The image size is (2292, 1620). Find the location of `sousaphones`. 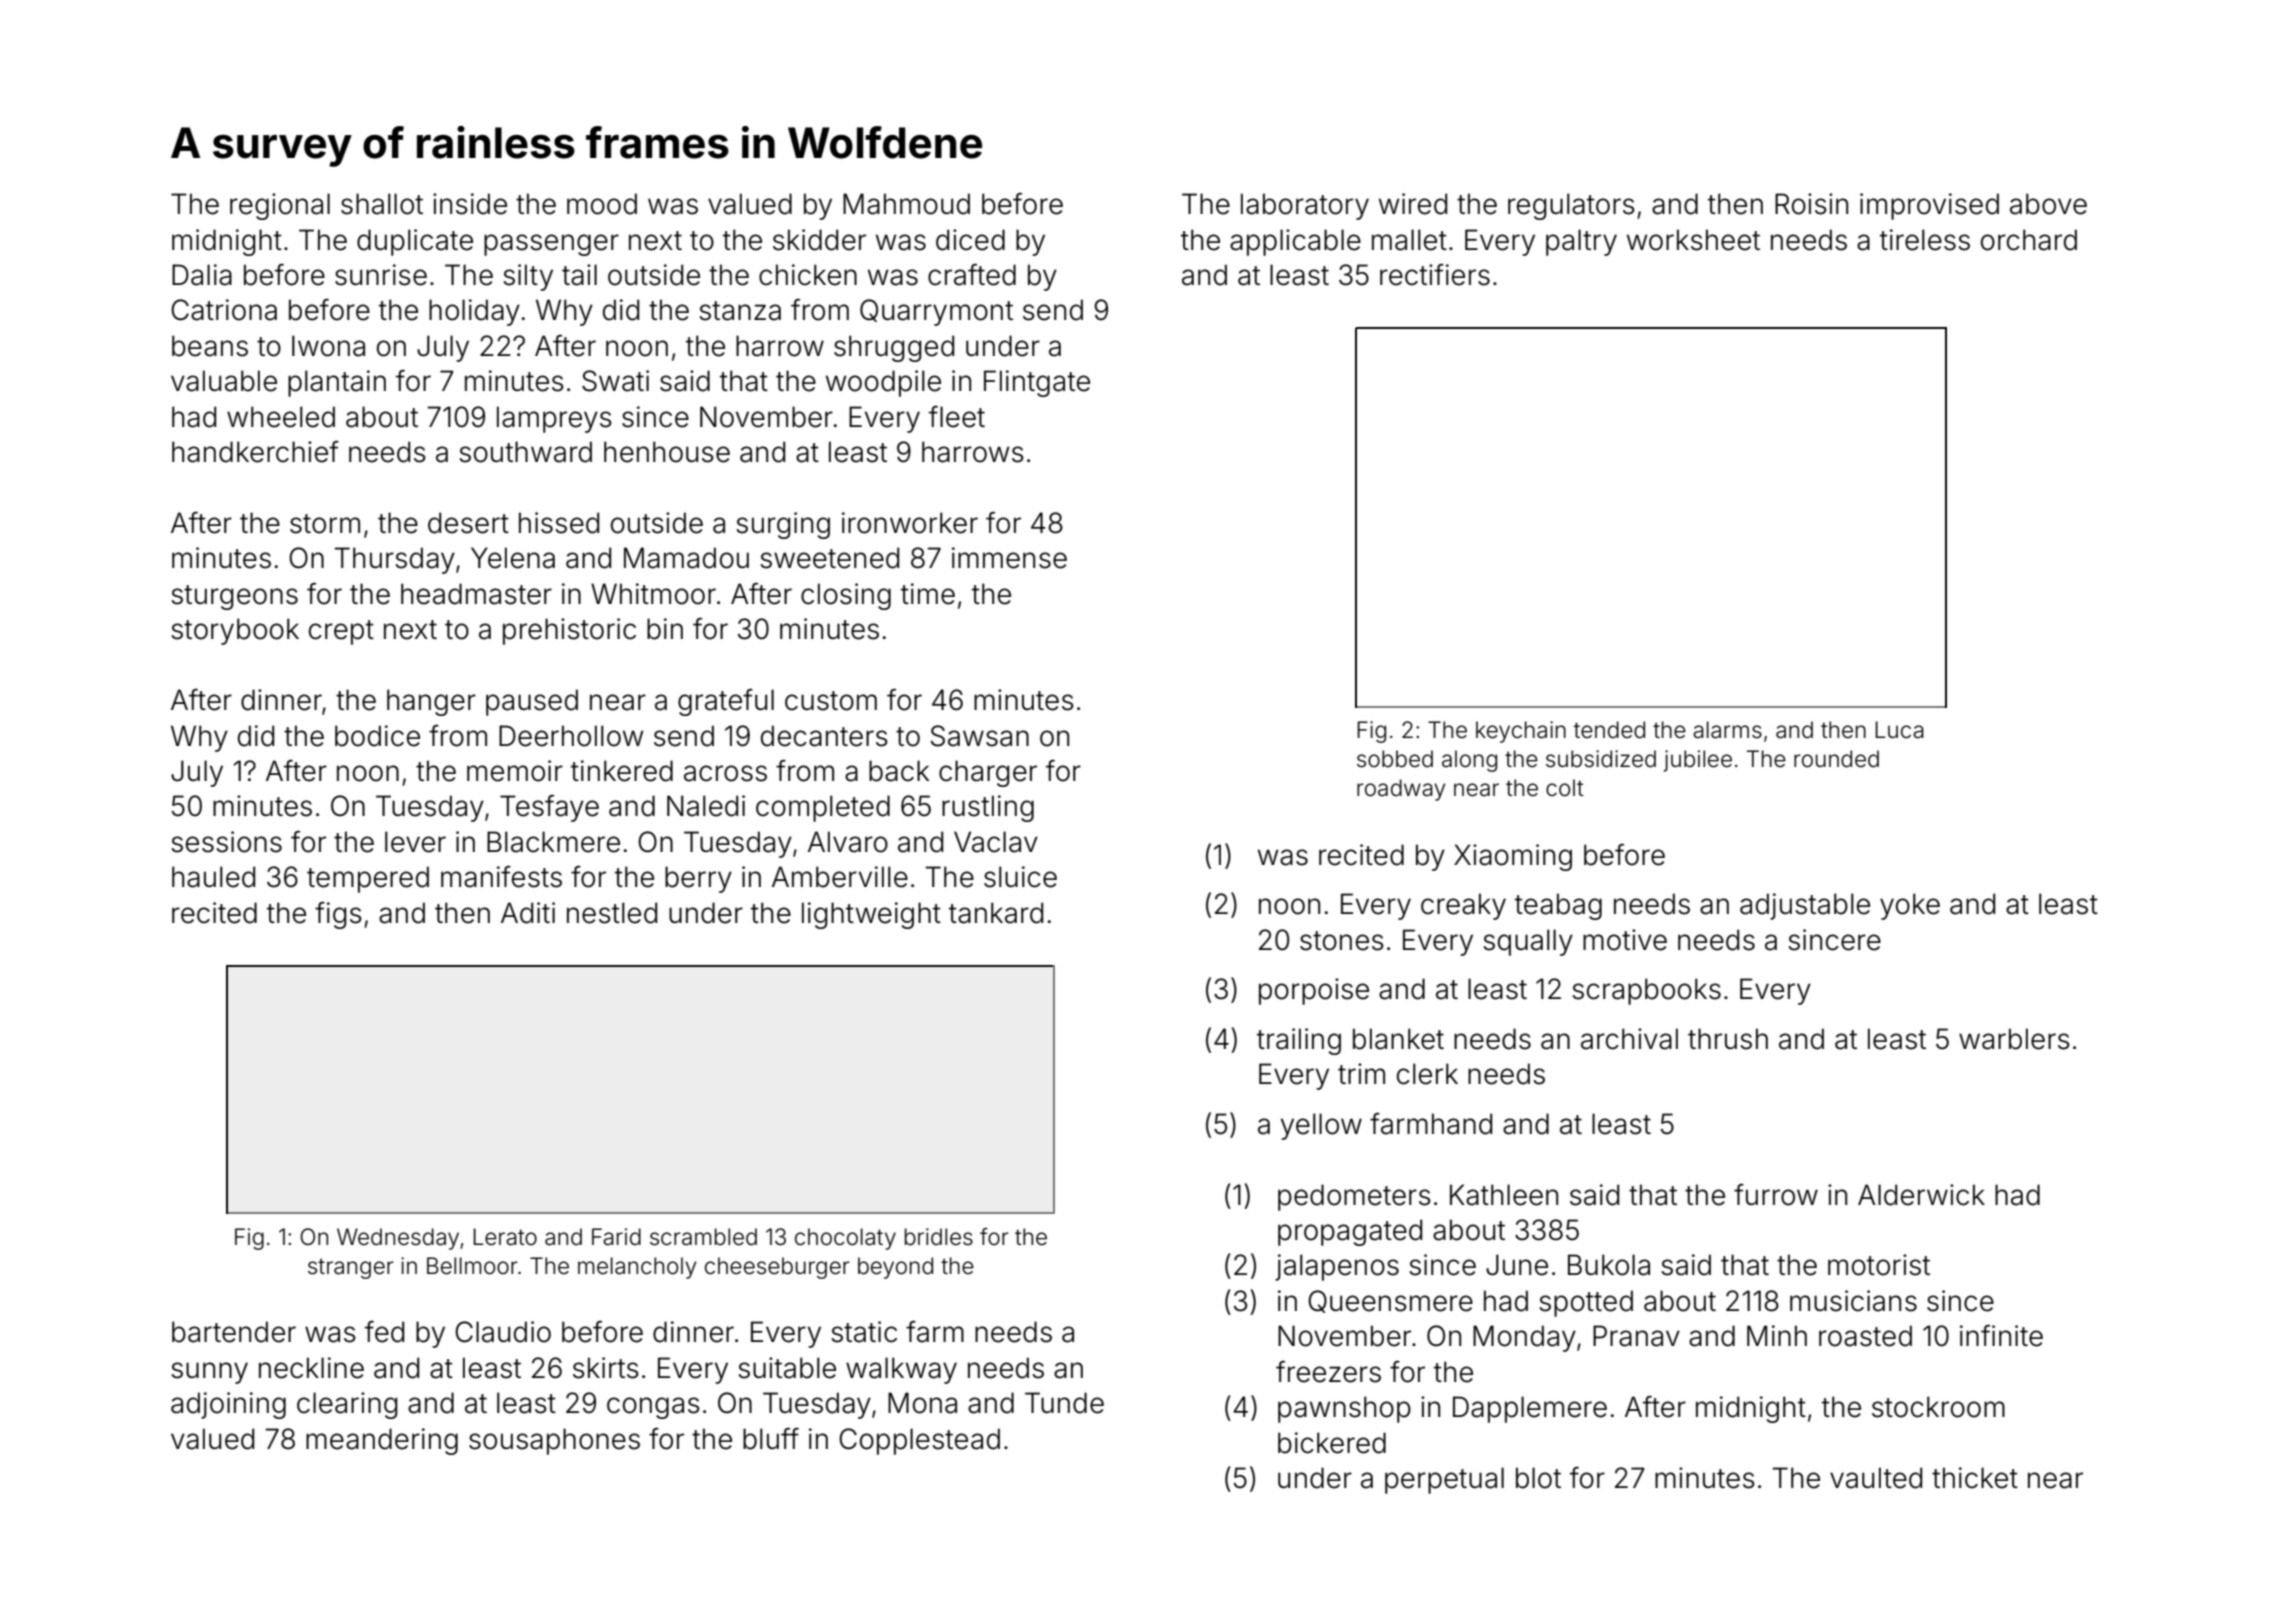

sousaphones is located at coordinates (554, 1441).
